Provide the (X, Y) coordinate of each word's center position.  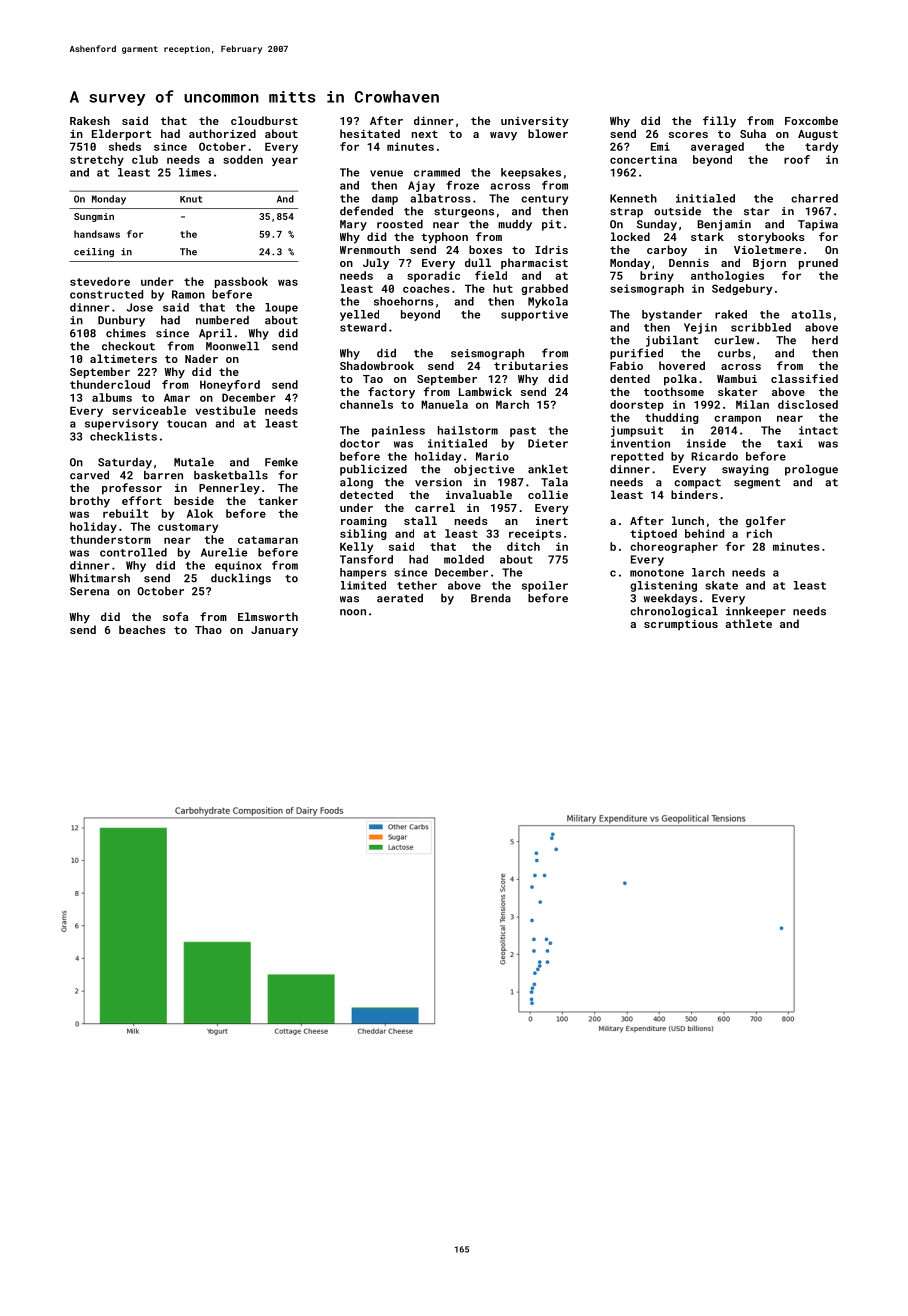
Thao (208, 629)
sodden (243, 159)
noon (353, 612)
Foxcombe (811, 120)
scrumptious (681, 625)
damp (385, 199)
